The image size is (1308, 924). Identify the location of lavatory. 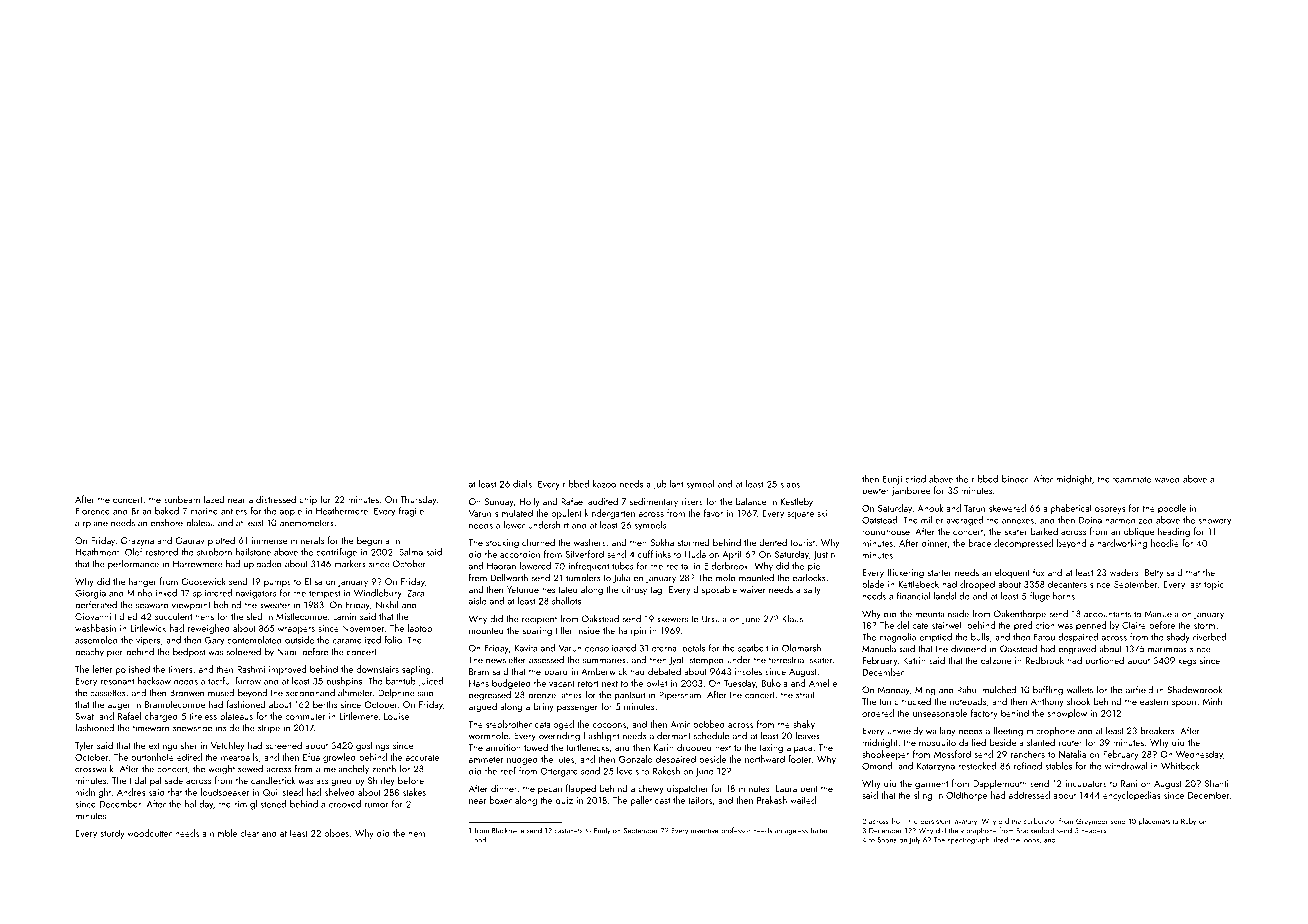
(965, 822).
